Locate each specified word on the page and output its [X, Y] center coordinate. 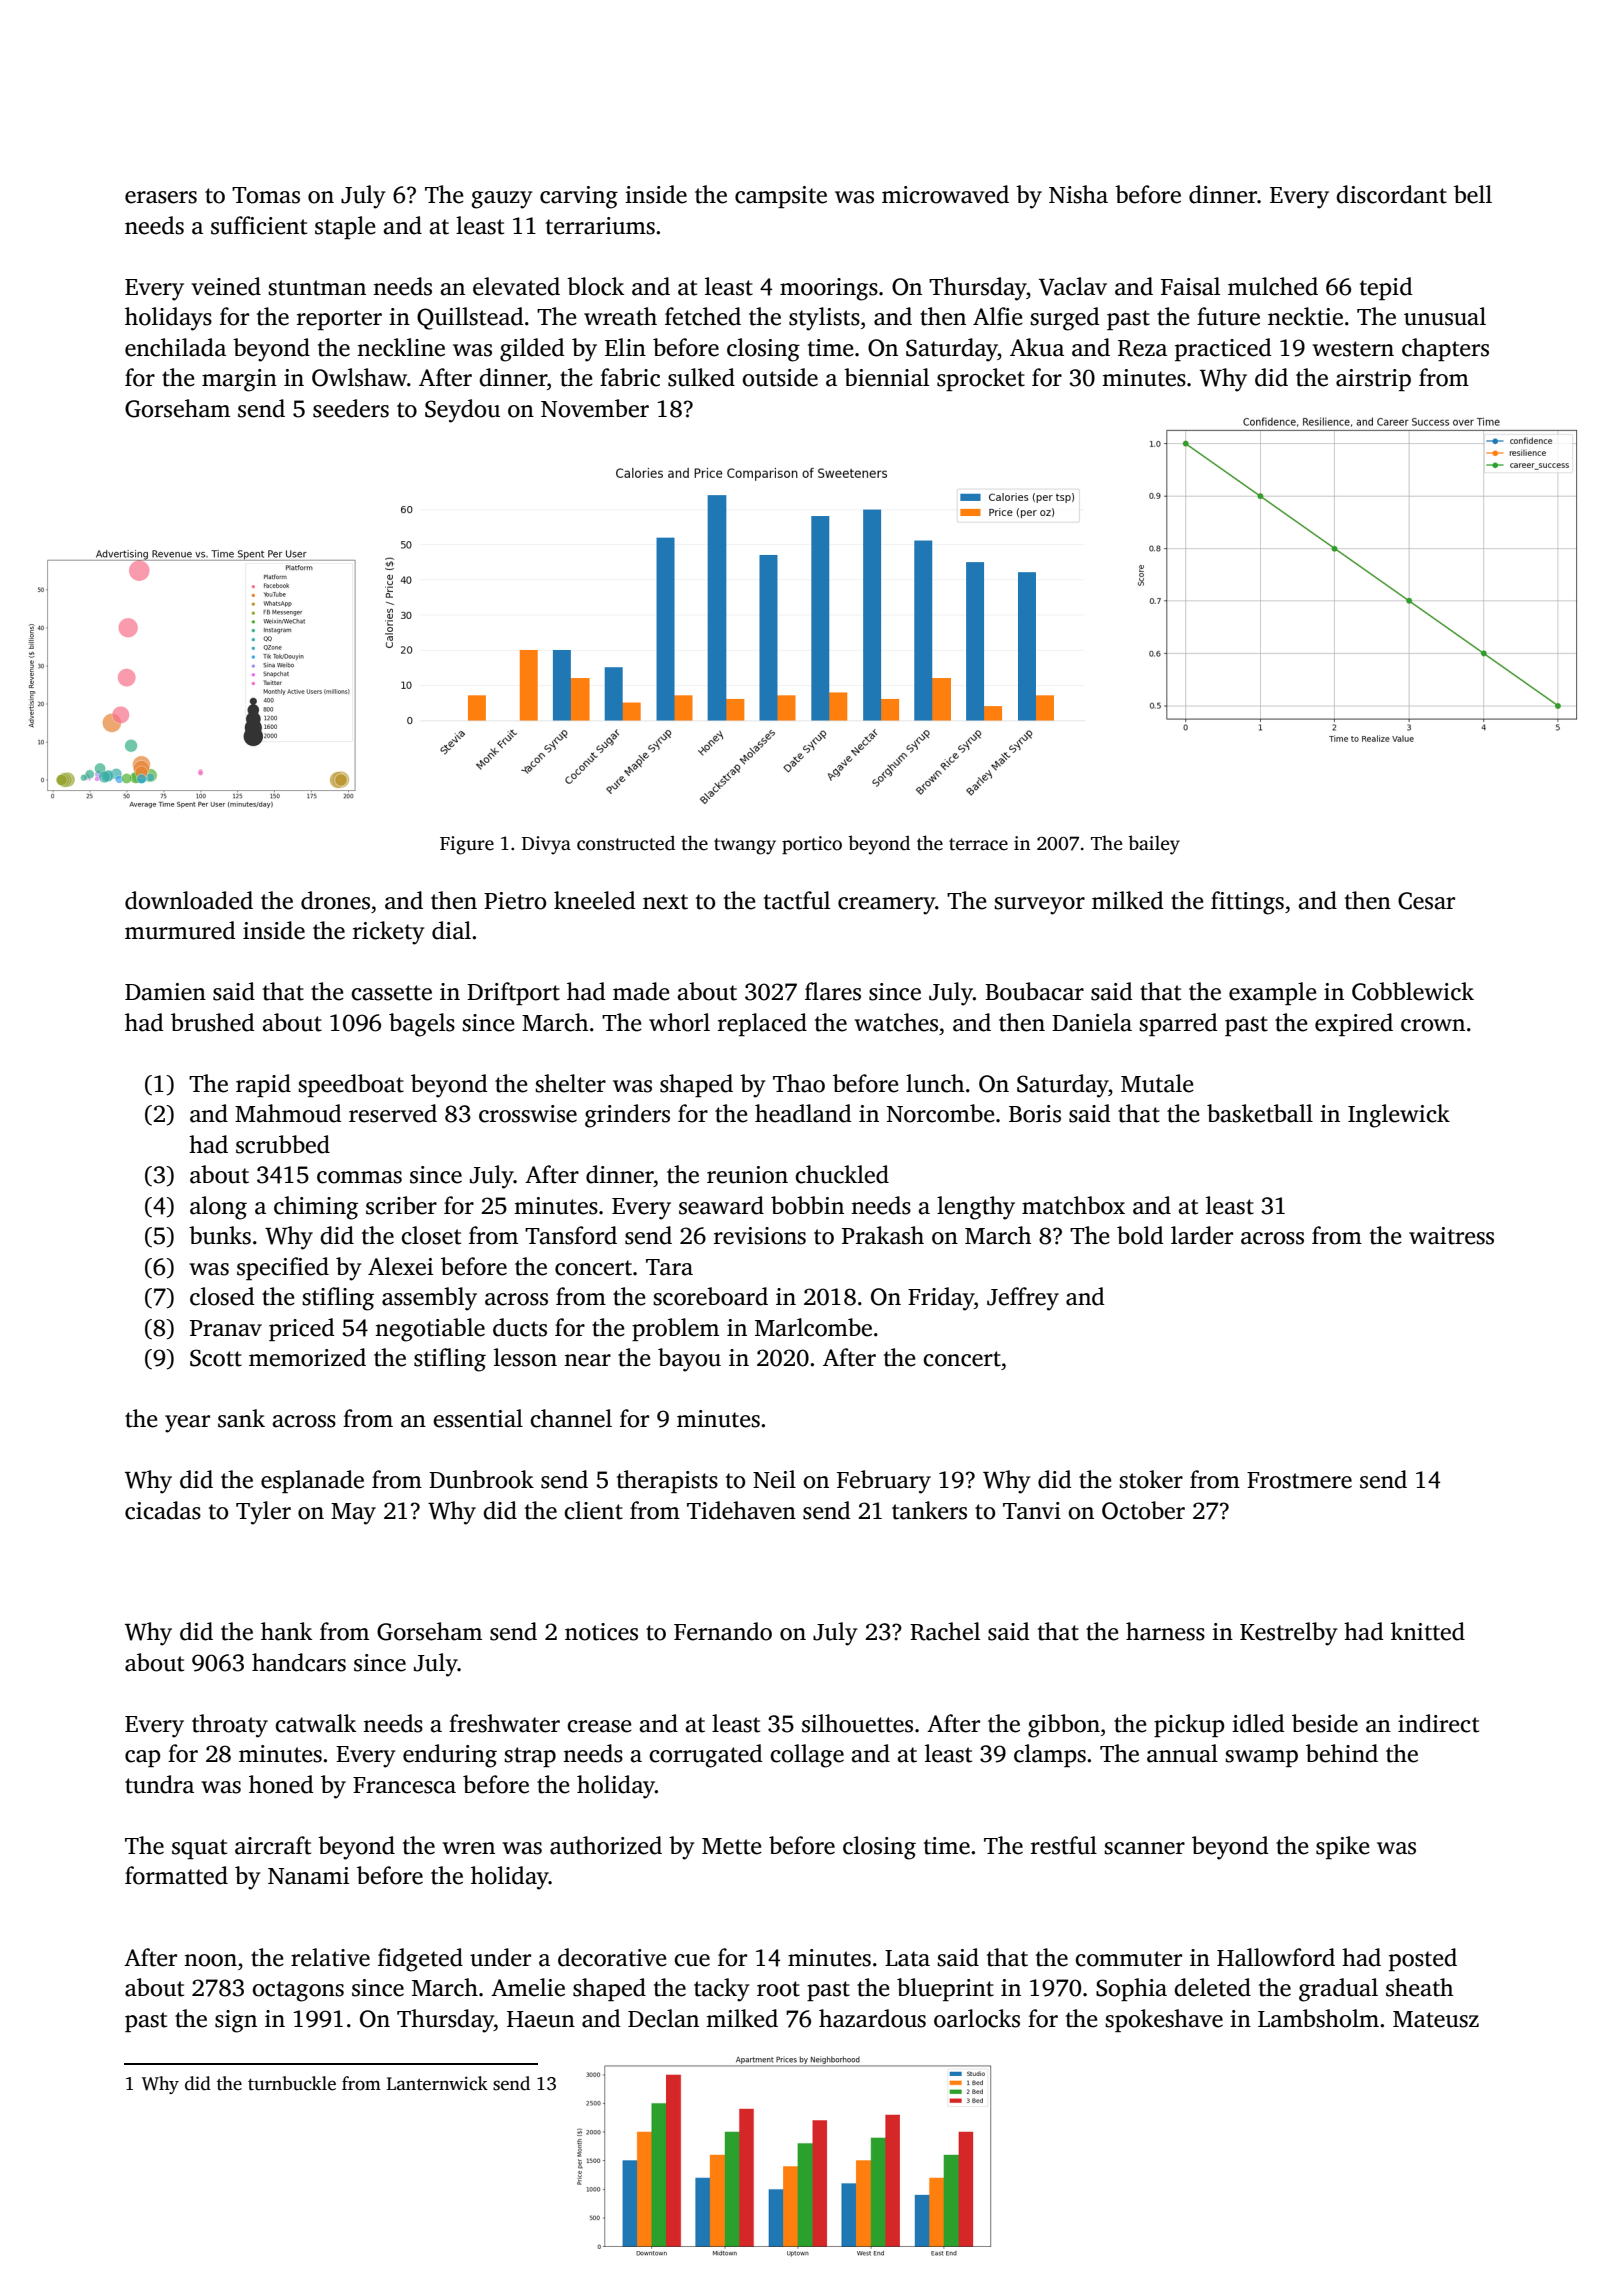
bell [1473, 194]
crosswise [528, 1114]
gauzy [502, 200]
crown [1433, 1025]
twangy [745, 846]
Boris [1035, 1114]
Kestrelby [1288, 1634]
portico [812, 845]
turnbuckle [292, 2083]
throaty [230, 1726]
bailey [1154, 845]
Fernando [723, 1631]
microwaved [945, 194]
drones [335, 900]
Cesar [1426, 901]
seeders [351, 408]
